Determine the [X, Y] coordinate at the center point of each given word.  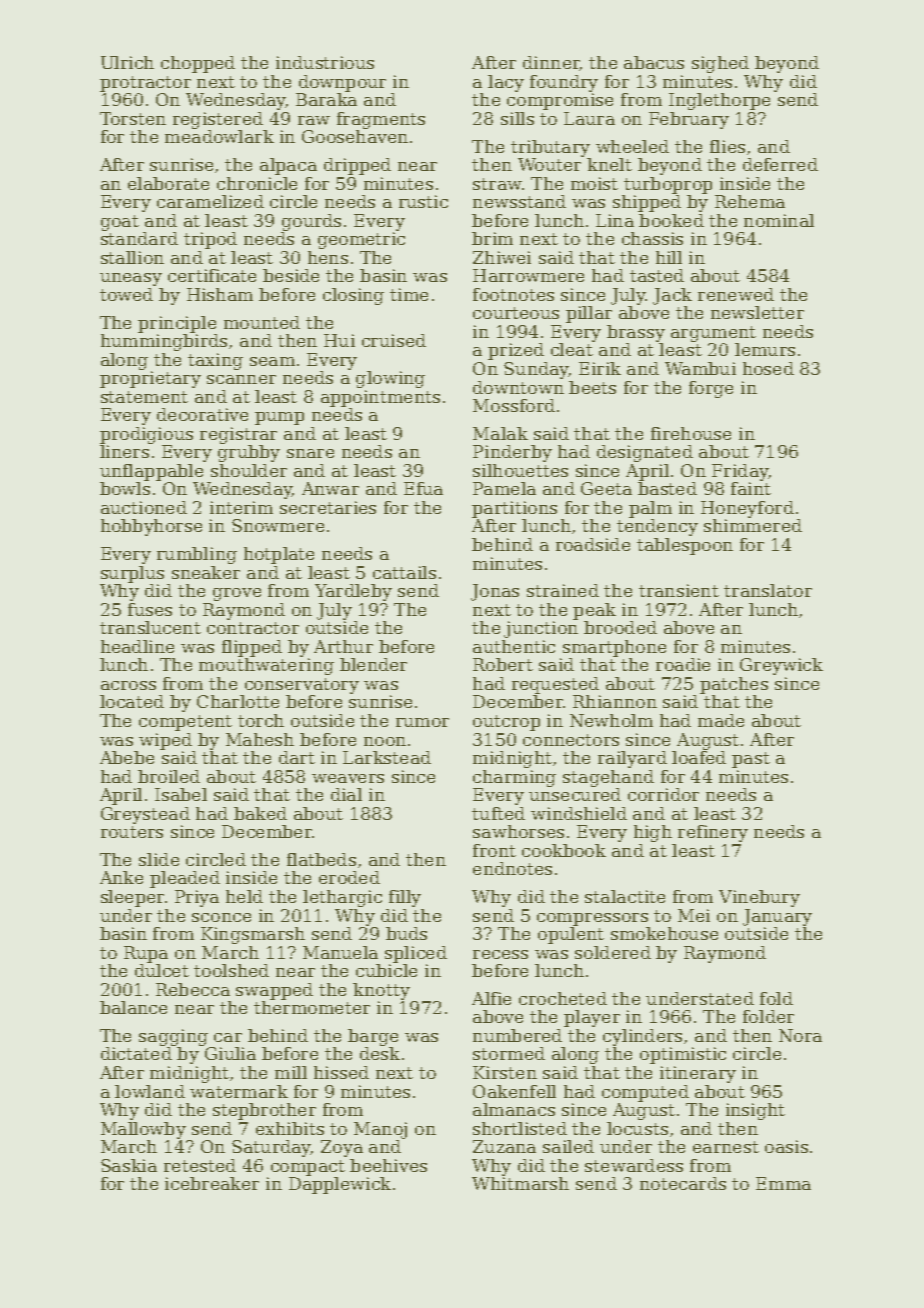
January [777, 917]
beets [592, 387]
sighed [720, 64]
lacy [506, 83]
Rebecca [193, 989]
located [132, 701]
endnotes [512, 868]
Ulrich [127, 62]
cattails [404, 572]
